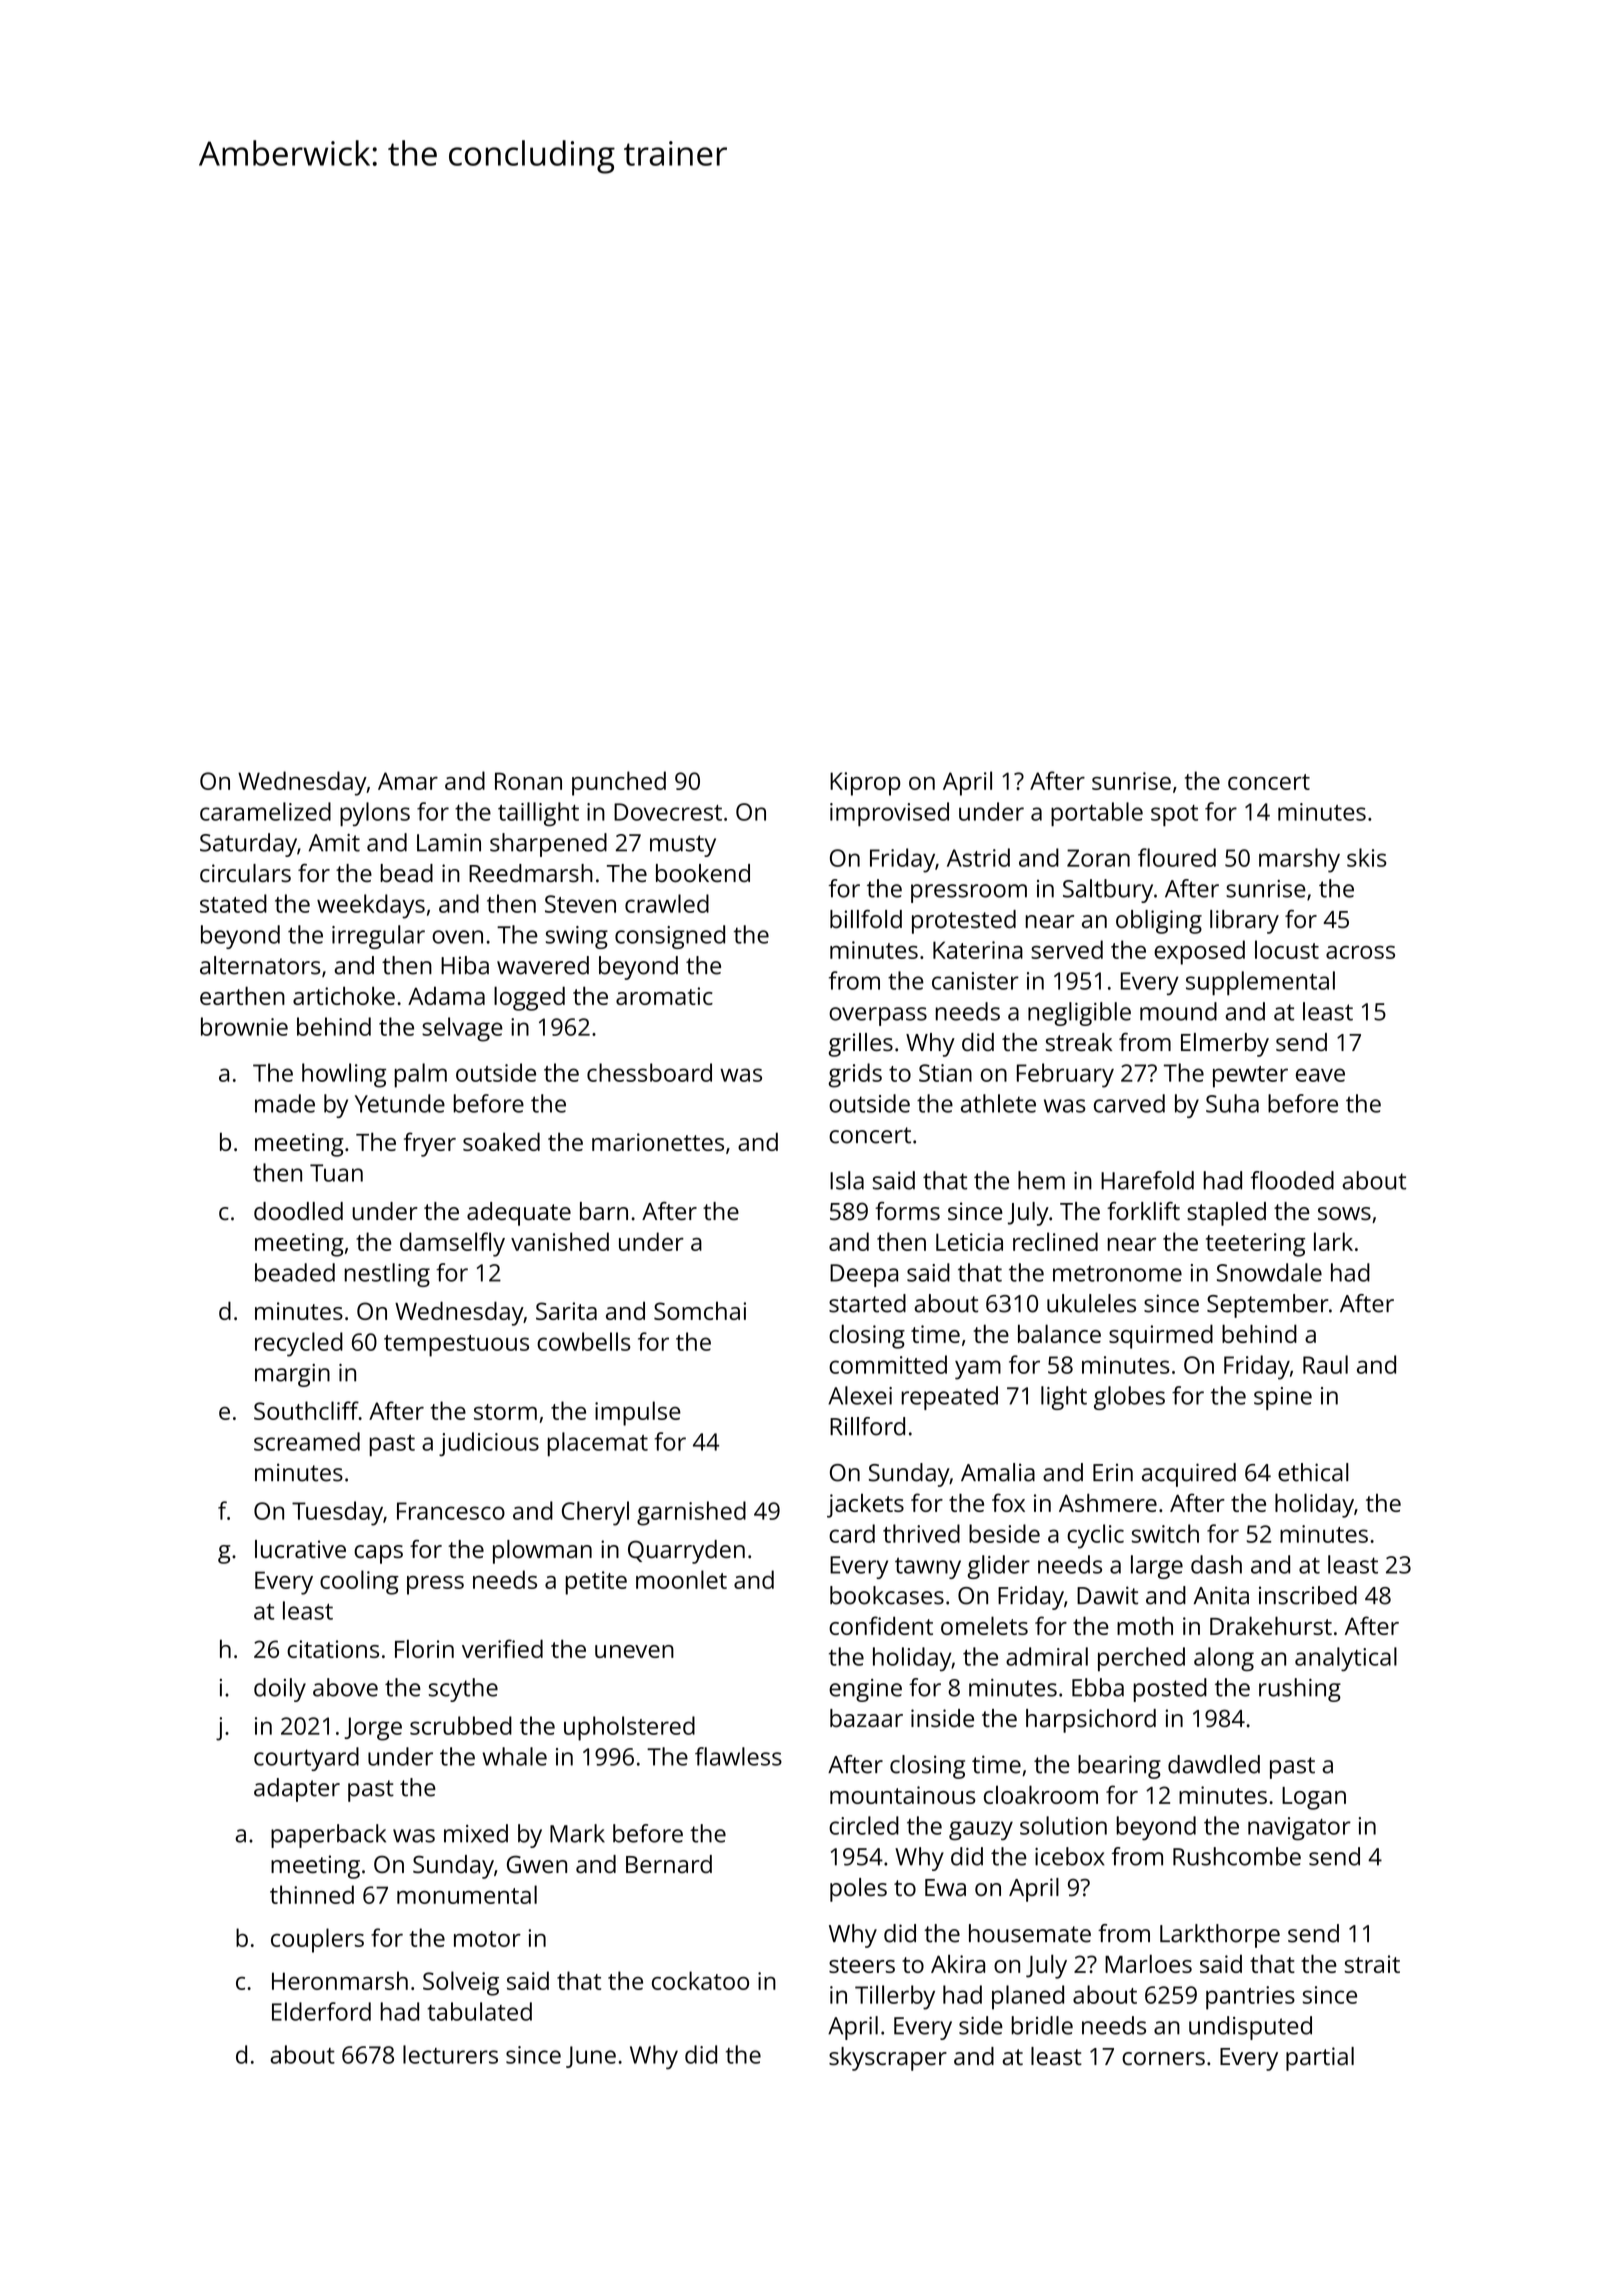  Describe the element at coordinates (969, 1242) in the page. I see `Leticia` at that location.
